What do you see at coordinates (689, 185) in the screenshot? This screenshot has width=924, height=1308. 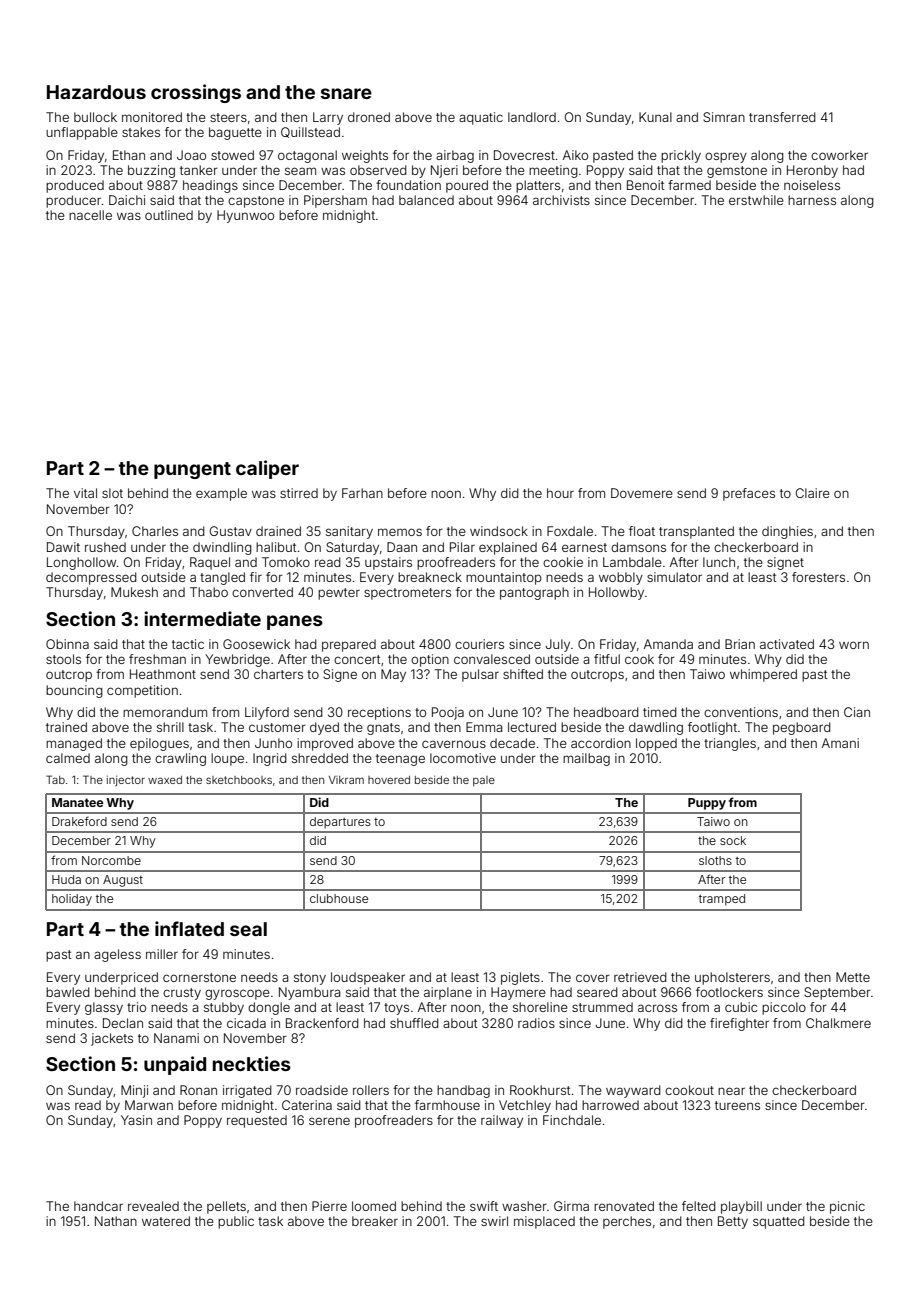 I see `farmed` at bounding box center [689, 185].
